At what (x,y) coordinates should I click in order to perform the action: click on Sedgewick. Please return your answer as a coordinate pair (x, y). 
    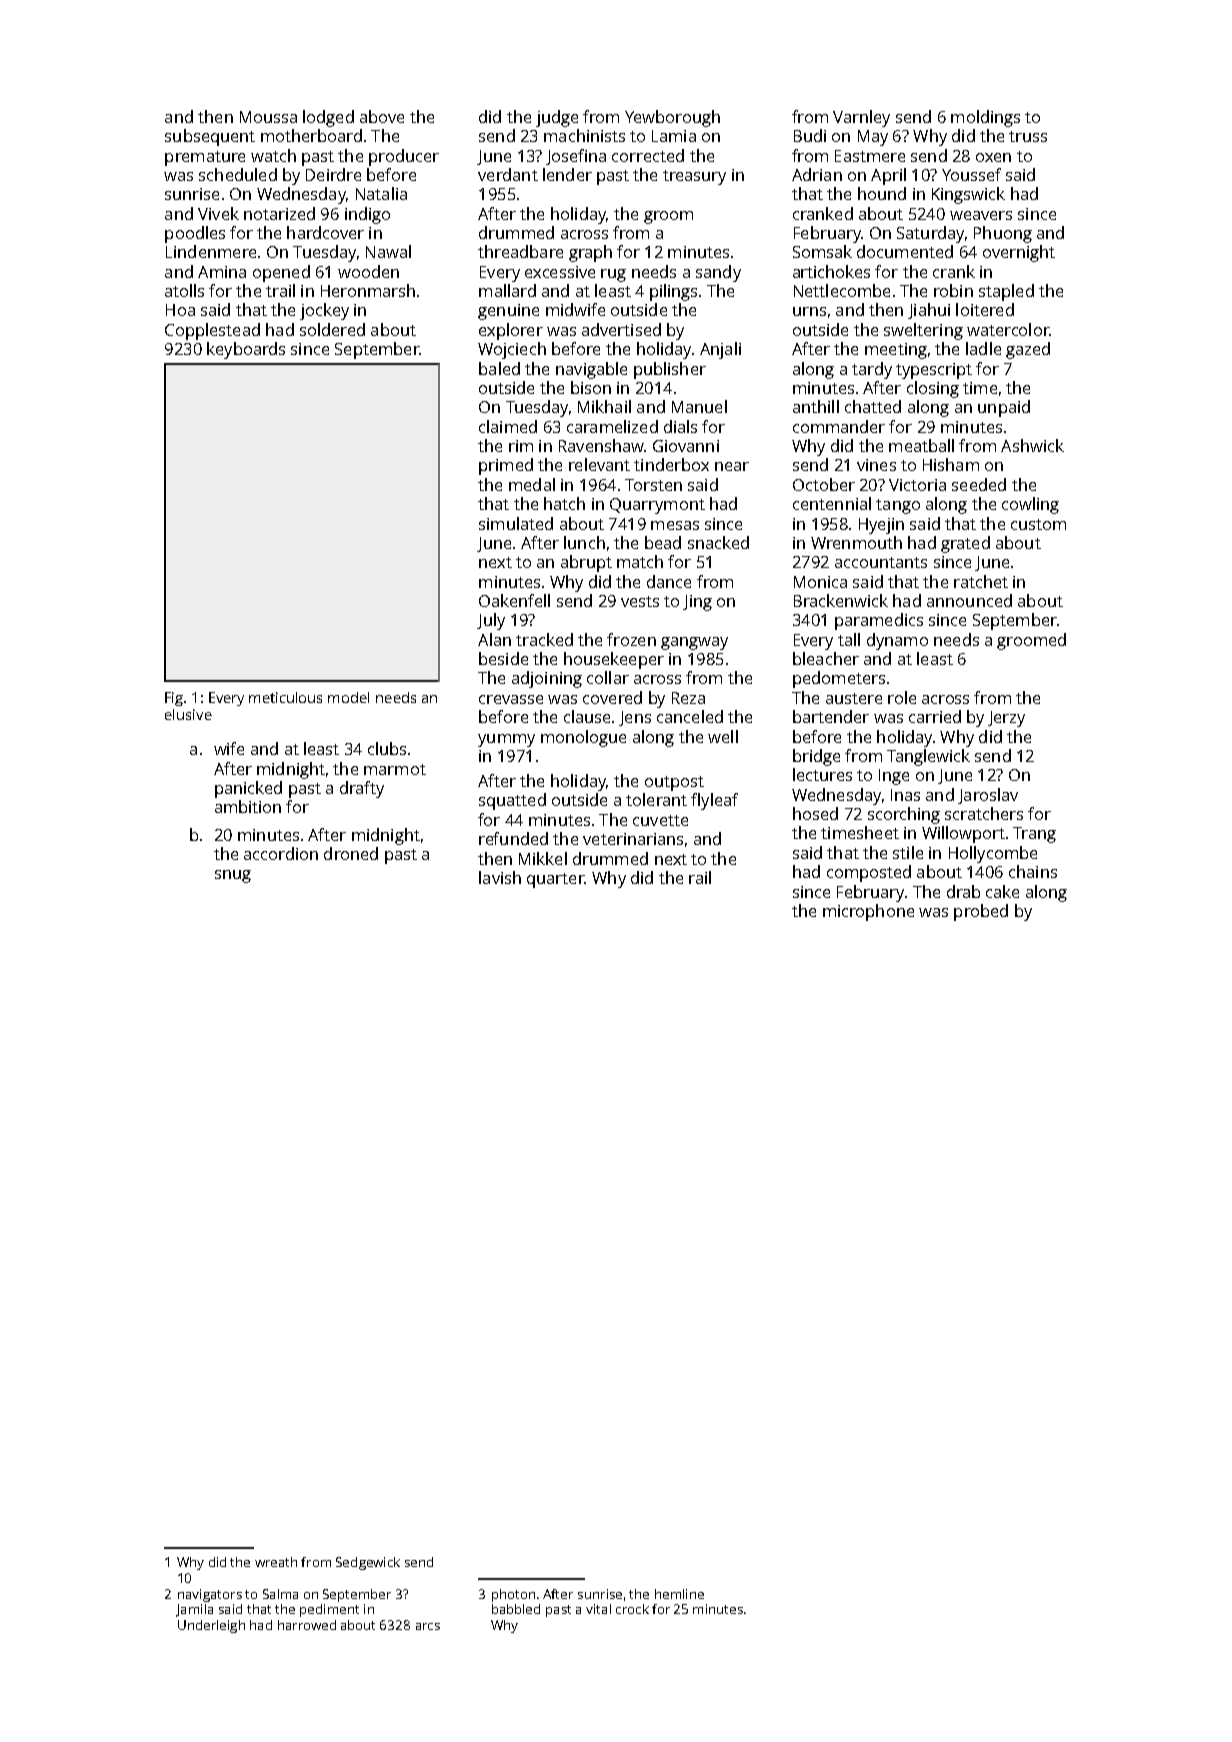
    Looking at the image, I should click on (368, 1563).
